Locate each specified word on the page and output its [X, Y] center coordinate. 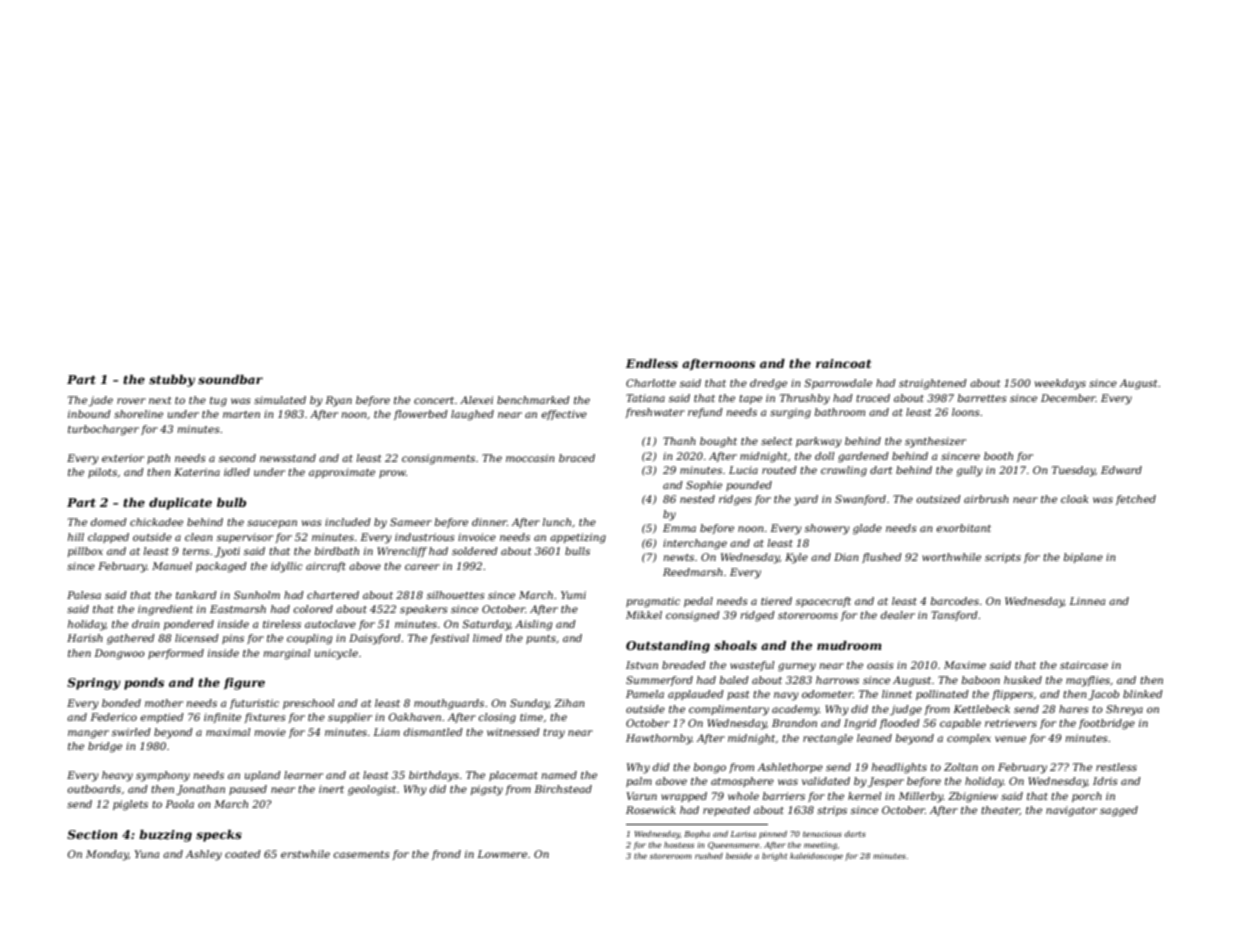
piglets [130, 805]
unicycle [336, 654]
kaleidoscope [816, 857]
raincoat [843, 363]
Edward [1121, 470]
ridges [735, 500]
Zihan [569, 703]
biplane [1083, 558]
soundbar [230, 379]
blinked [1143, 694]
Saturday [486, 625]
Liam [386, 732]
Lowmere [502, 854]
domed [109, 522]
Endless [652, 363]
